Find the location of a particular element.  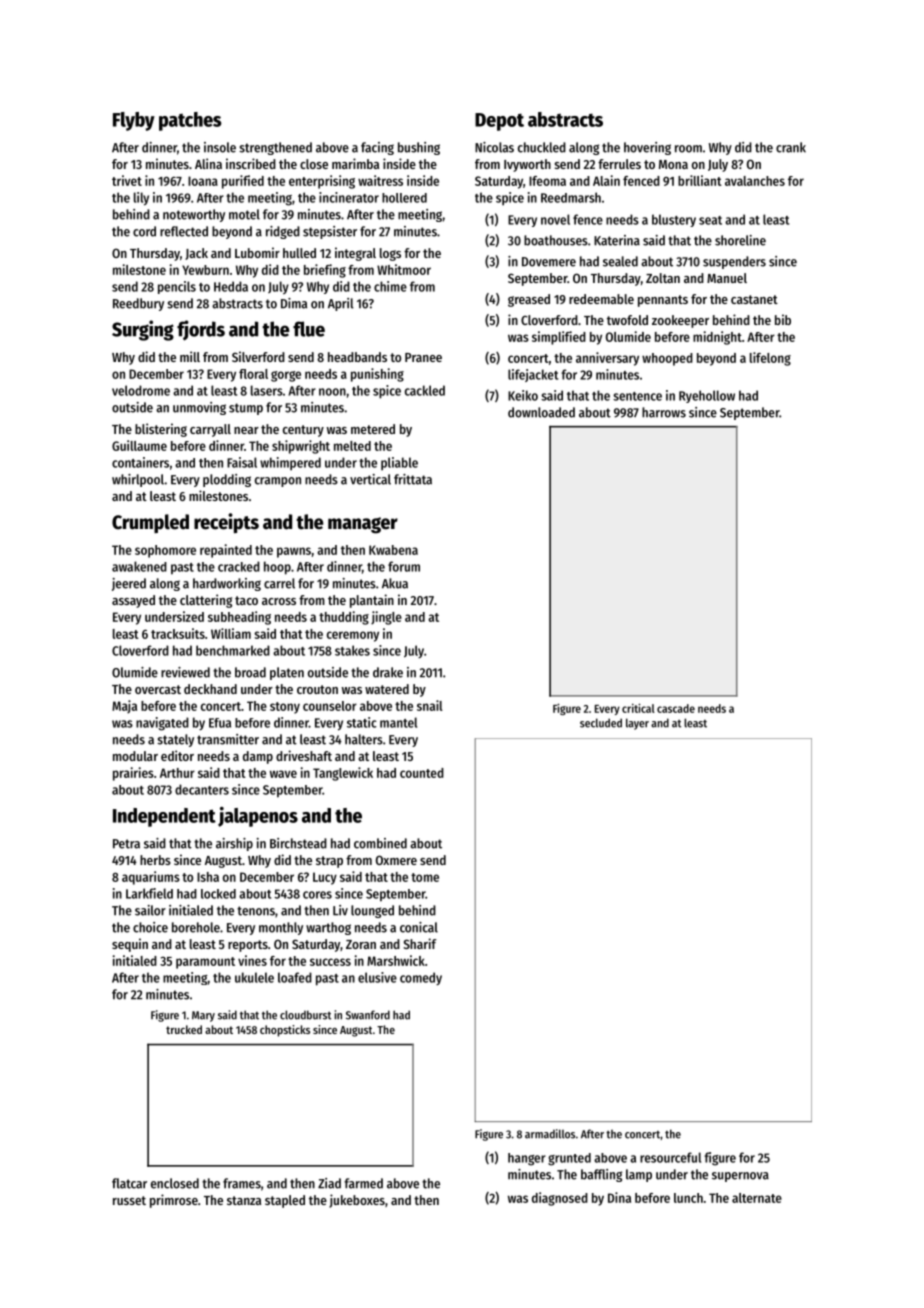

patches is located at coordinates (190, 121).
